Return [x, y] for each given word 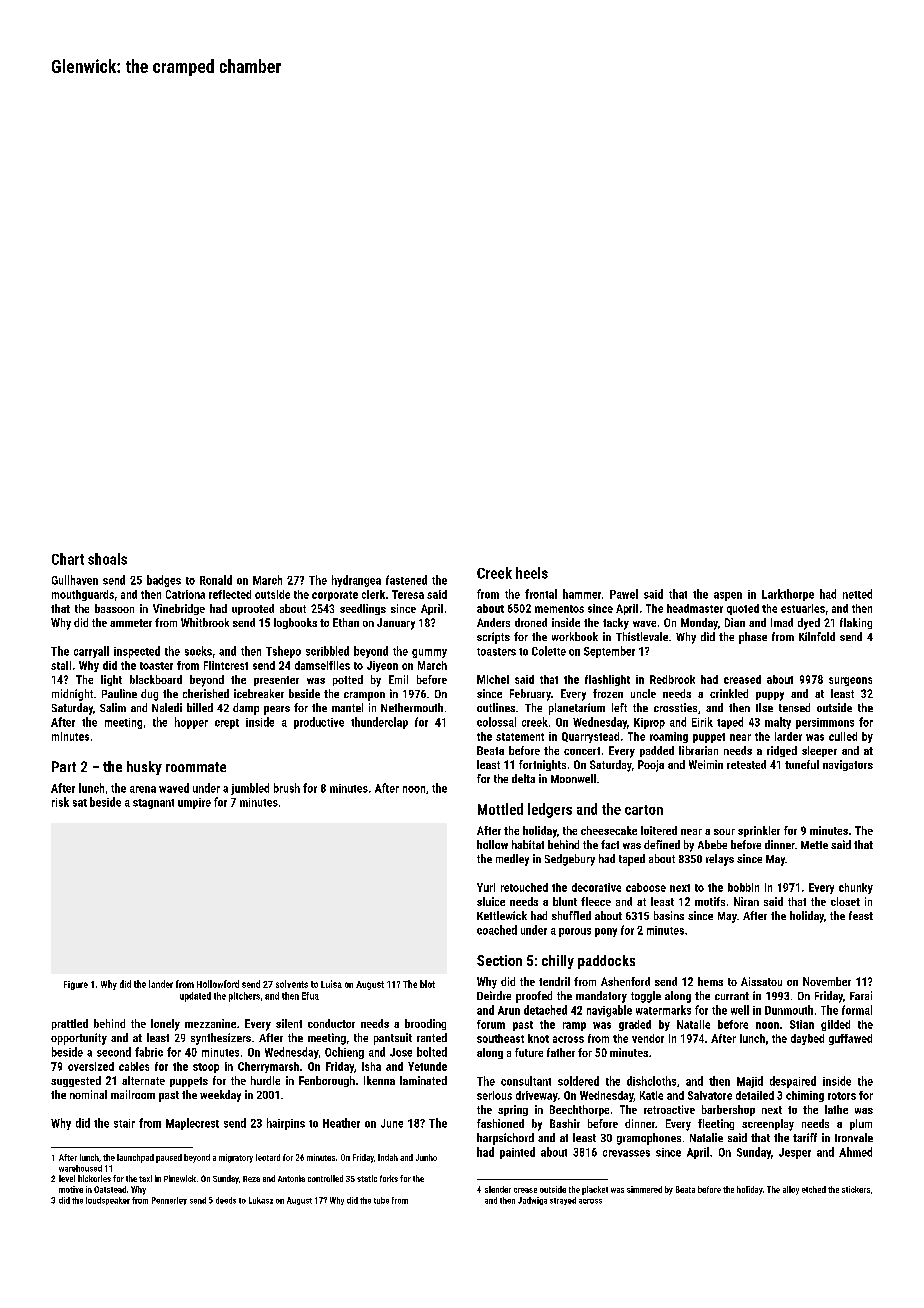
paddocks [606, 962]
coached [497, 930]
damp [246, 709]
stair [124, 1123]
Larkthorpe [788, 595]
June [392, 1123]
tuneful [802, 764]
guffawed [850, 1039]
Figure [76, 985]
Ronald [216, 580]
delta [523, 778]
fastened [406, 580]
